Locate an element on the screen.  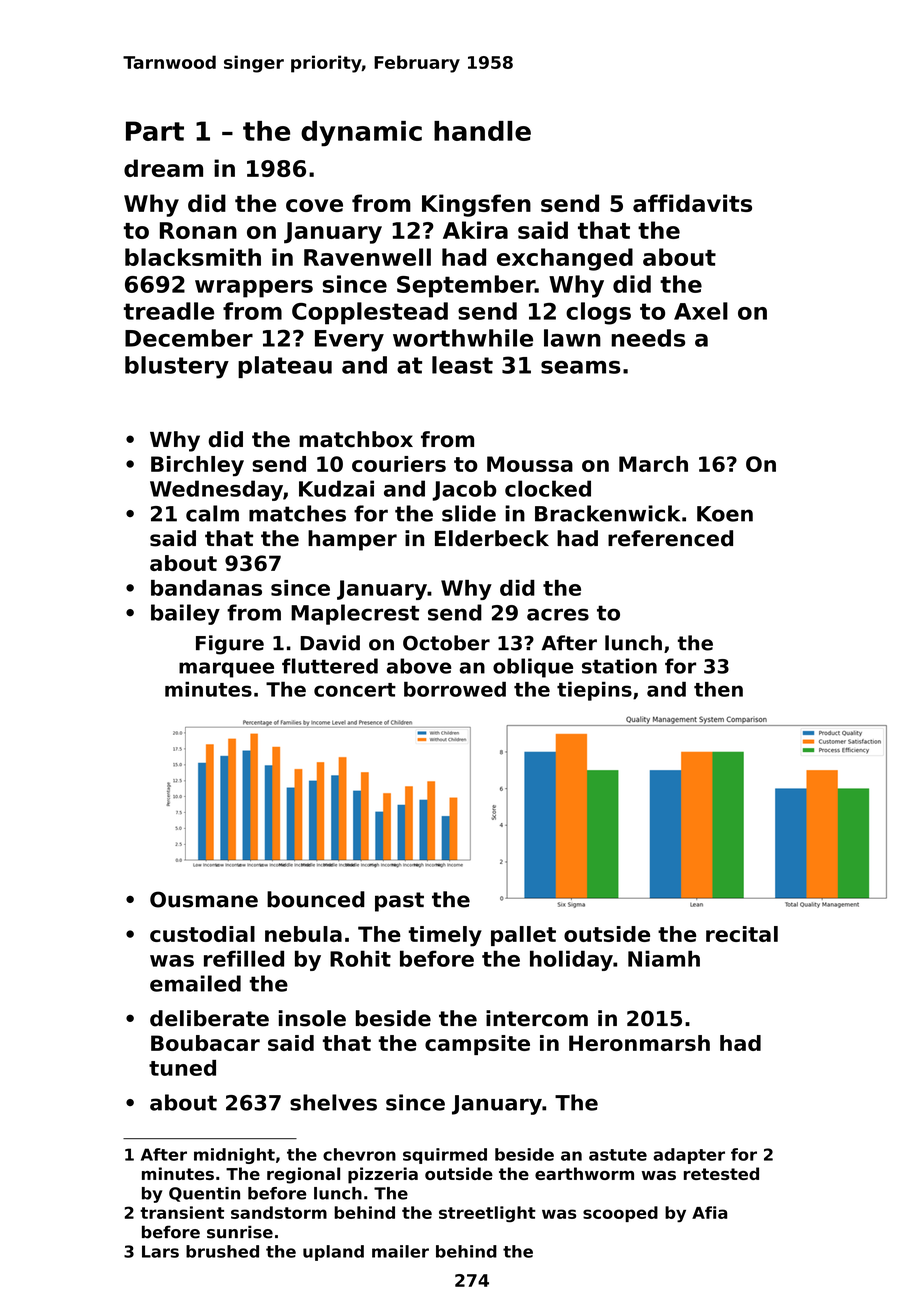
handle is located at coordinates (482, 131).
